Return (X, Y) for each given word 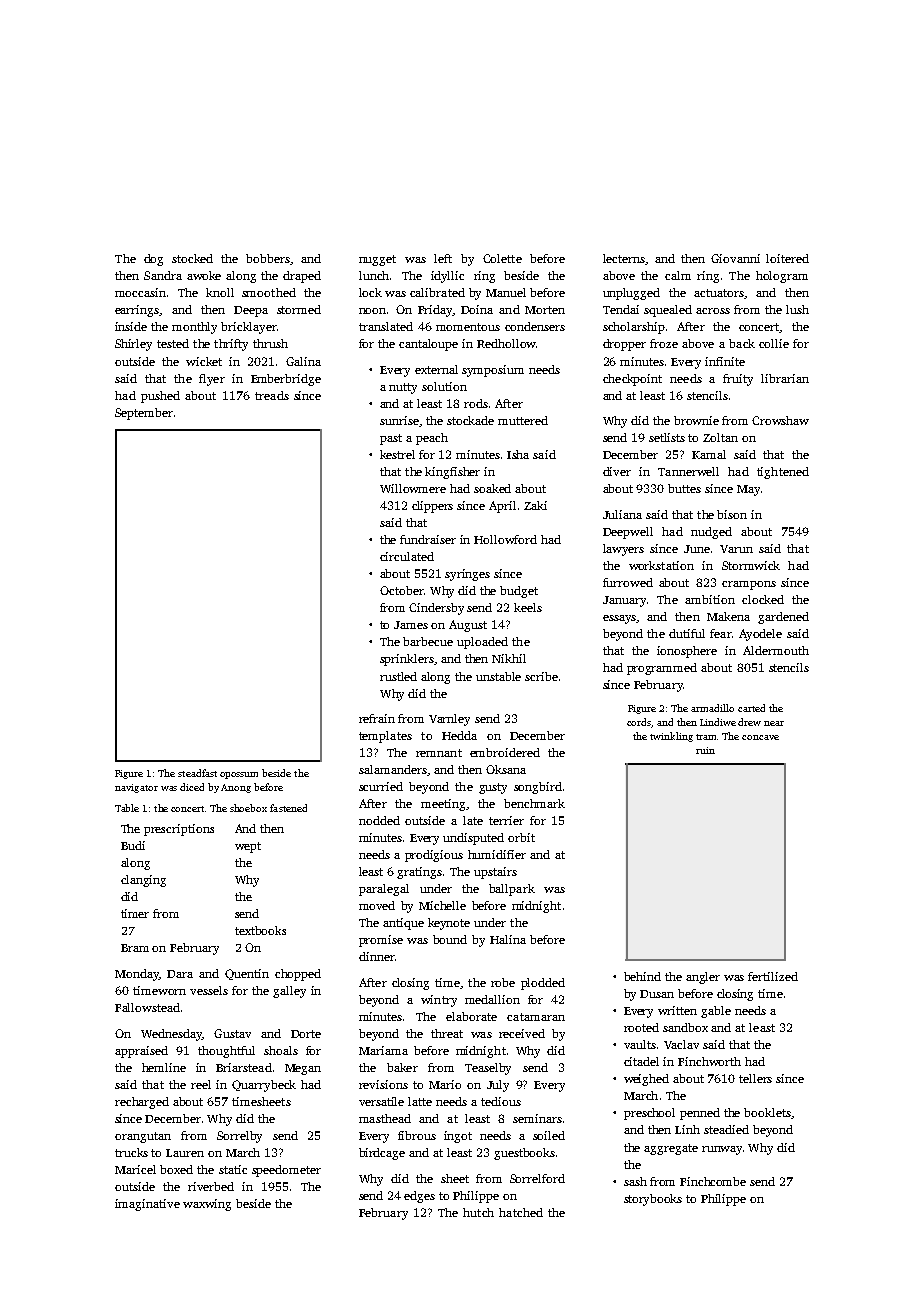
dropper (624, 345)
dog (153, 260)
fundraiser (428, 539)
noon (372, 311)
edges (419, 1197)
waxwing (207, 1205)
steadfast (197, 773)
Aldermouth (776, 650)
